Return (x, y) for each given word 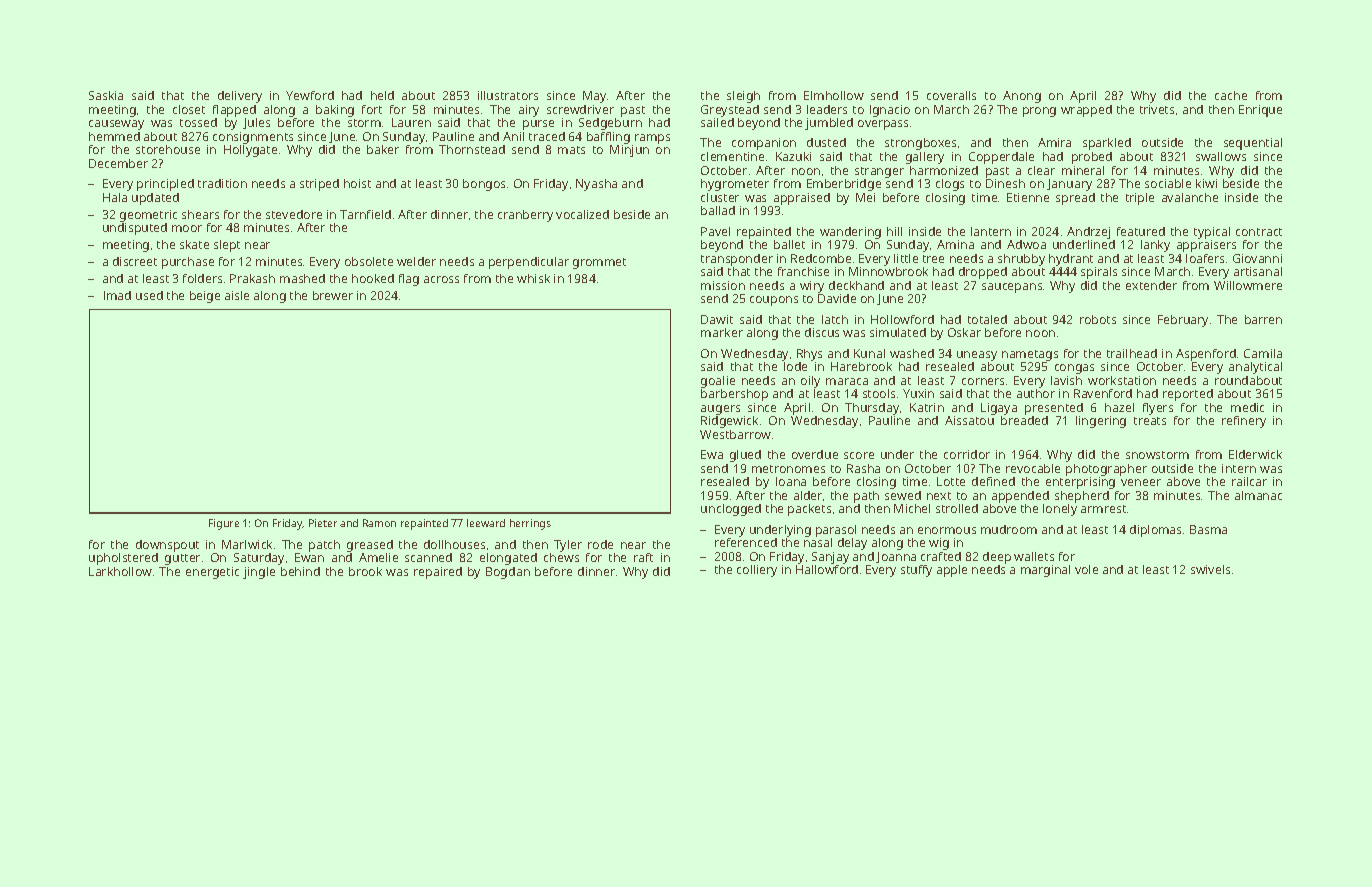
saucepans (1012, 288)
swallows (1221, 156)
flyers (1158, 409)
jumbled (829, 124)
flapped (234, 111)
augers (720, 410)
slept (227, 246)
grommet (599, 263)
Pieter (323, 523)
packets (809, 510)
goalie (718, 382)
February (1183, 321)
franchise (803, 271)
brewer (333, 295)
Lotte (951, 481)
